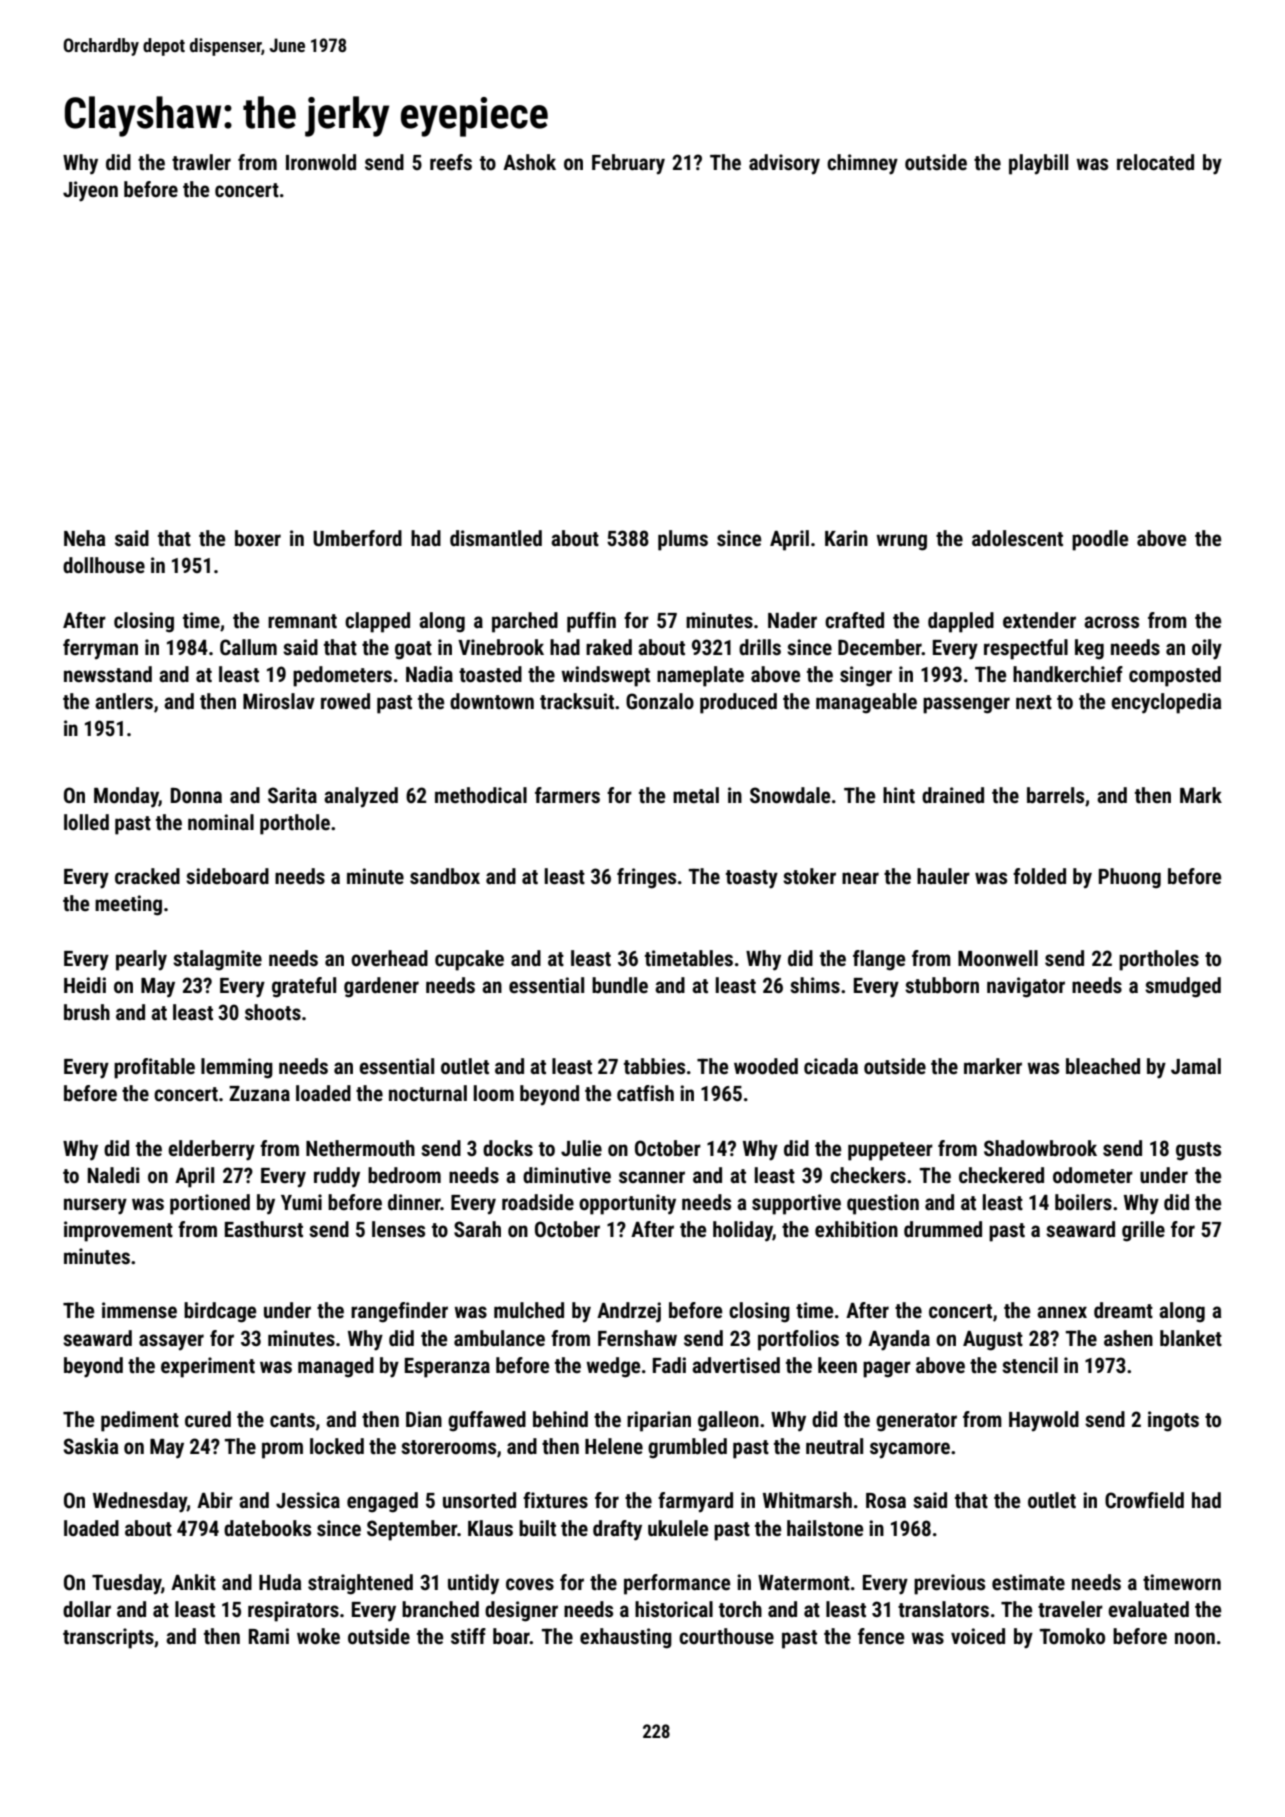 This image has width=1285, height=1817. I want to click on Monday, so click(126, 797).
